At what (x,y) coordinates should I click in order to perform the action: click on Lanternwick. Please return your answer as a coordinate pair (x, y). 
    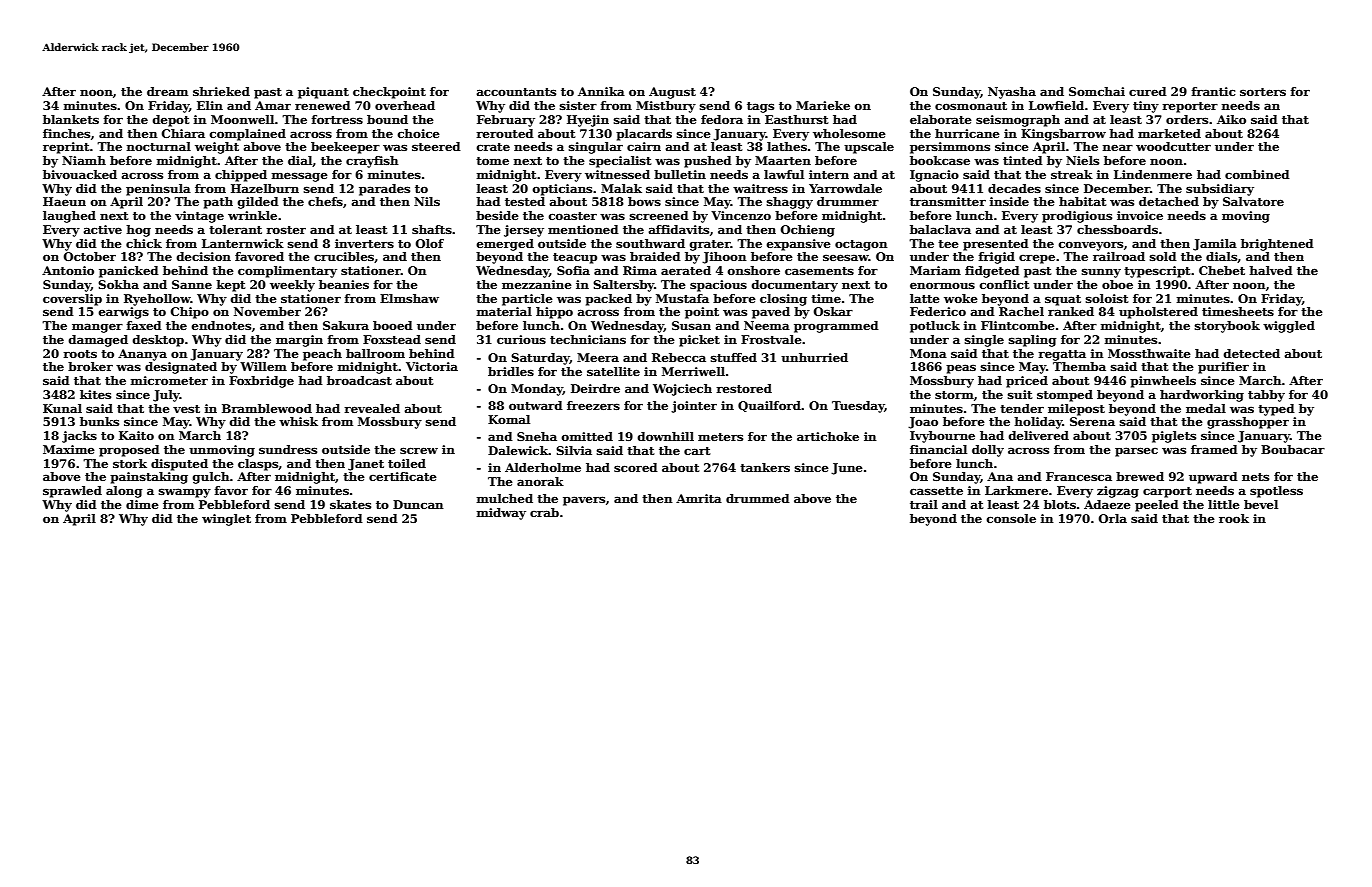
    Looking at the image, I should click on (243, 243).
